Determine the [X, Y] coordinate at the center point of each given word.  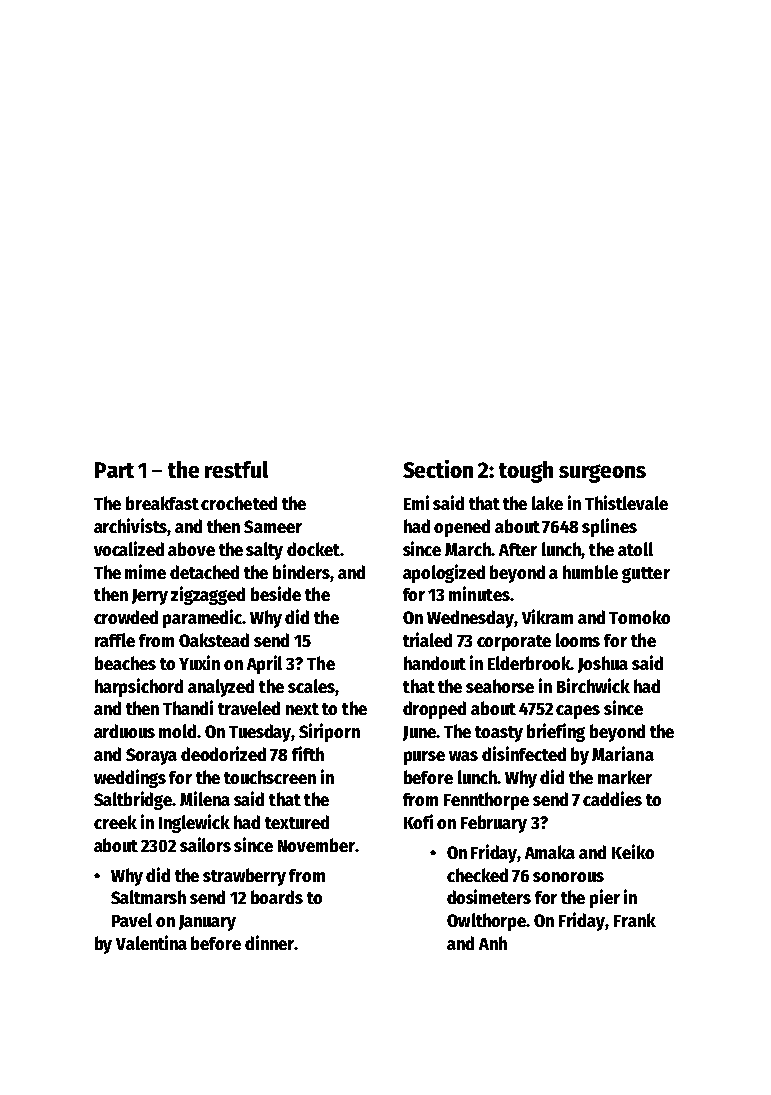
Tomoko [639, 617]
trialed [427, 639]
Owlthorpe [487, 922]
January [207, 923]
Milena [205, 798]
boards [277, 897]
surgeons [602, 473]
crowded [126, 617]
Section [438, 469]
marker [625, 777]
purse [424, 758]
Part [114, 470]
